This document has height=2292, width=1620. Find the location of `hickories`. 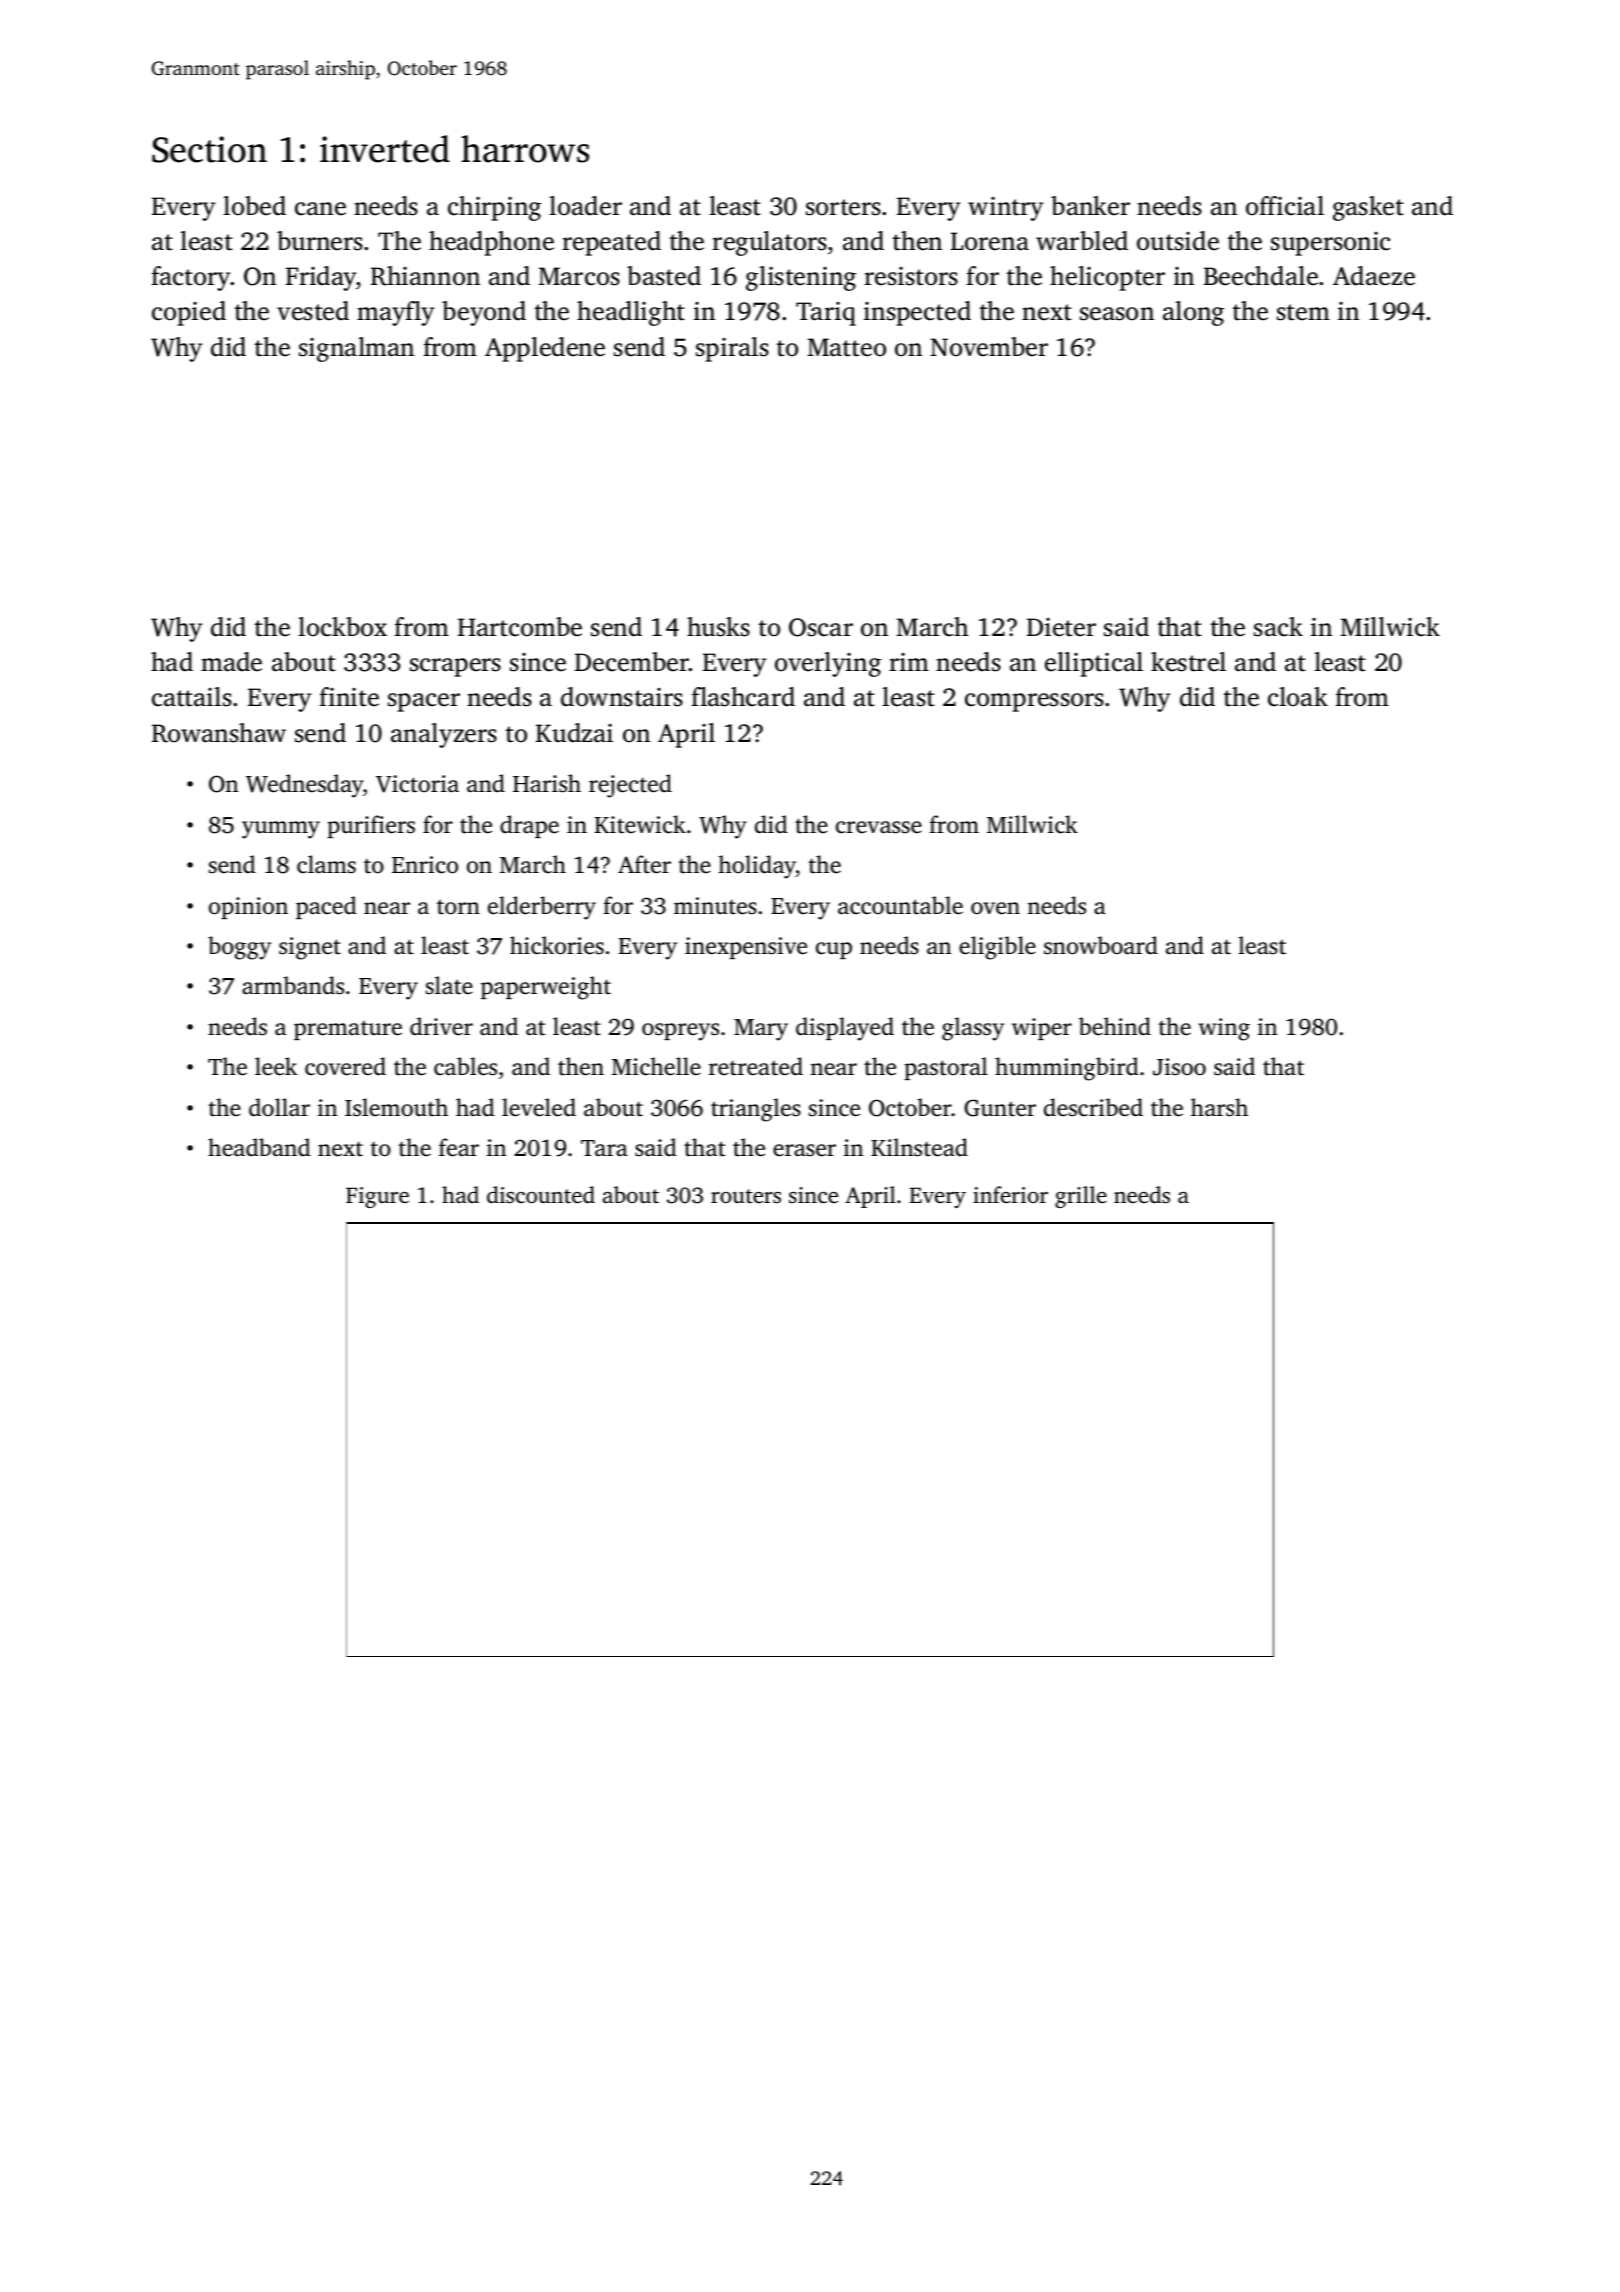

hickories is located at coordinates (557, 945).
